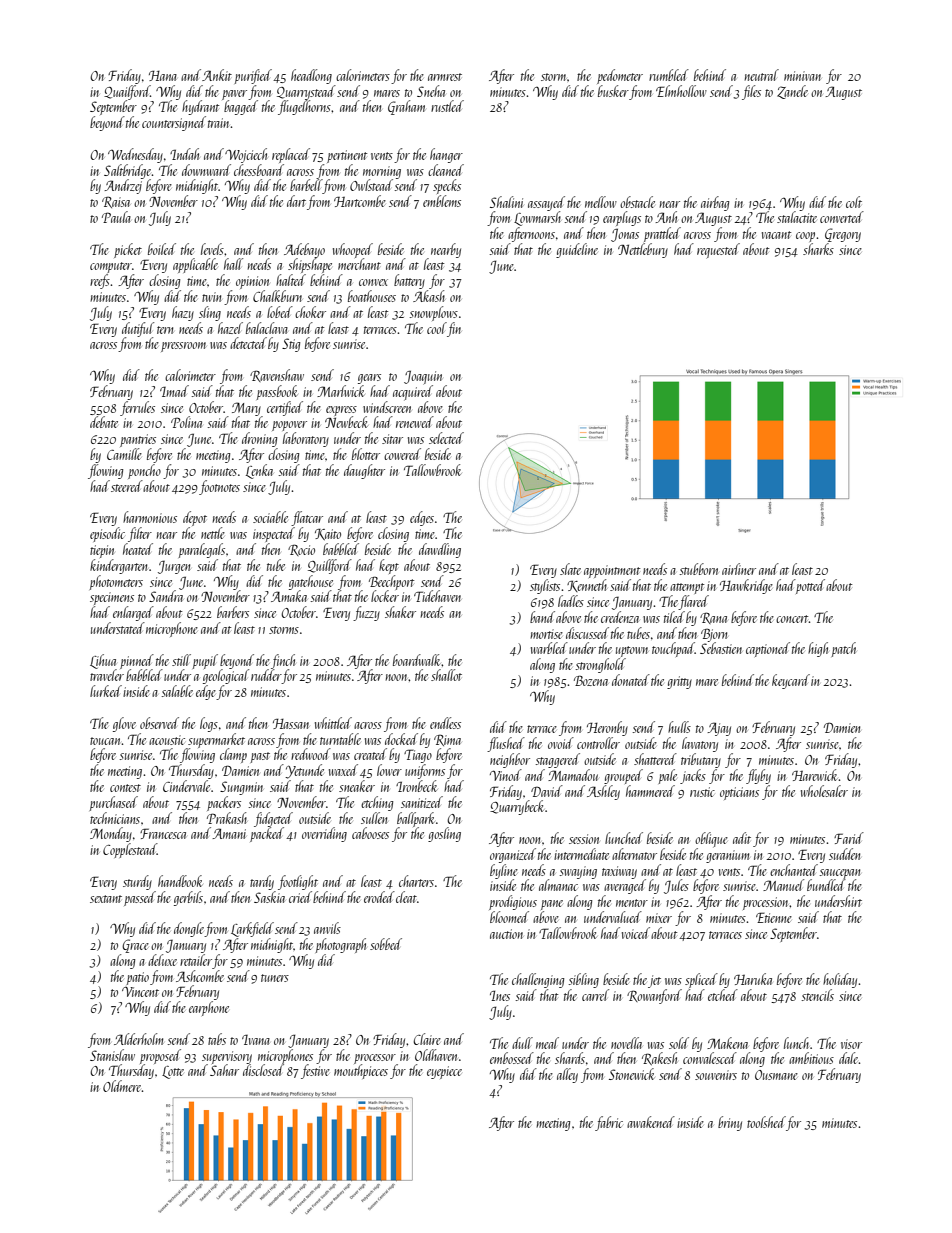 Image resolution: width=952 pixels, height=1233 pixels. What do you see at coordinates (843, 649) in the screenshot?
I see `patch` at bounding box center [843, 649].
